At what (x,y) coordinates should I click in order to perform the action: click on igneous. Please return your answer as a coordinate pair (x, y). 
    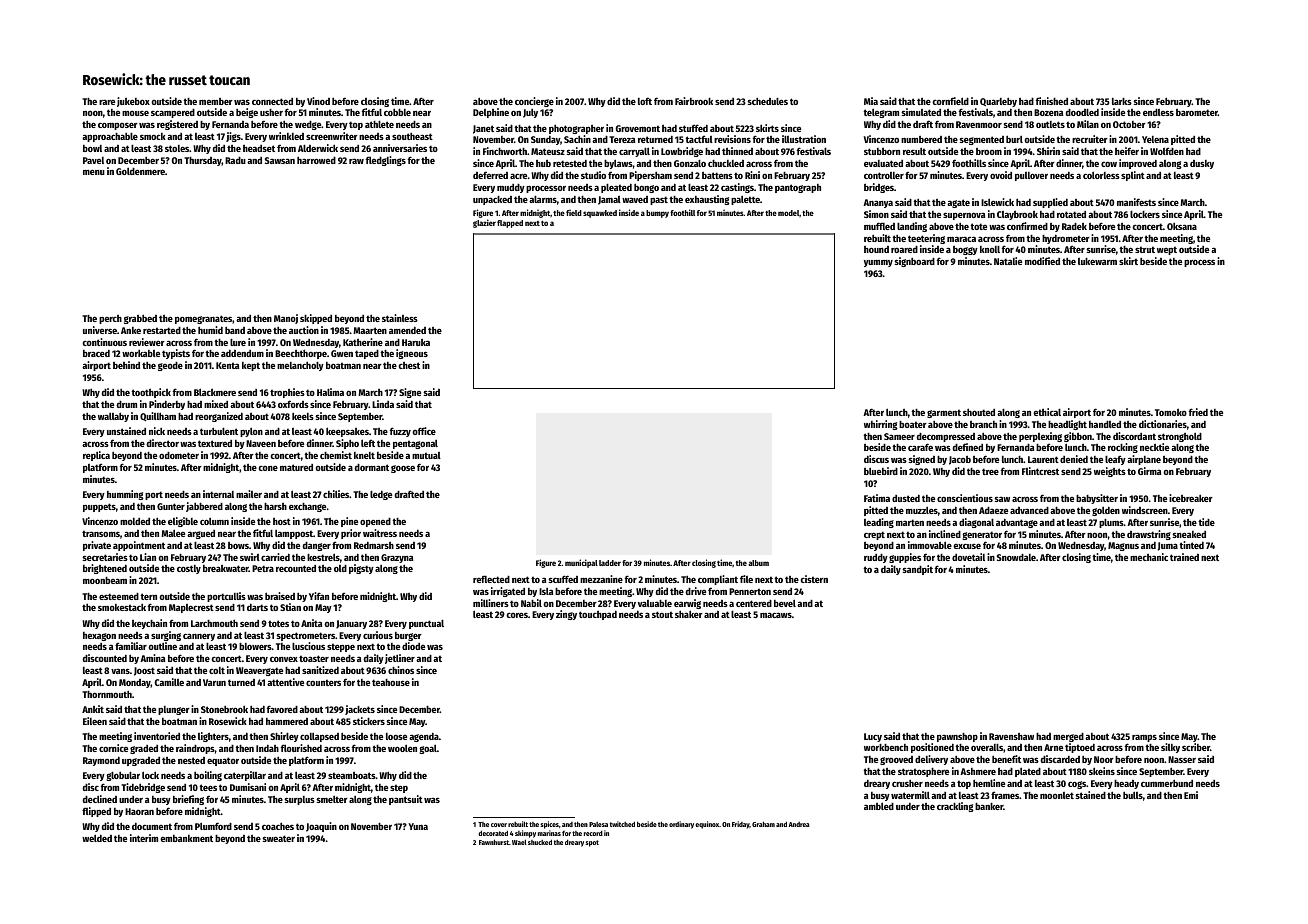
    Looking at the image, I should click on (412, 354).
